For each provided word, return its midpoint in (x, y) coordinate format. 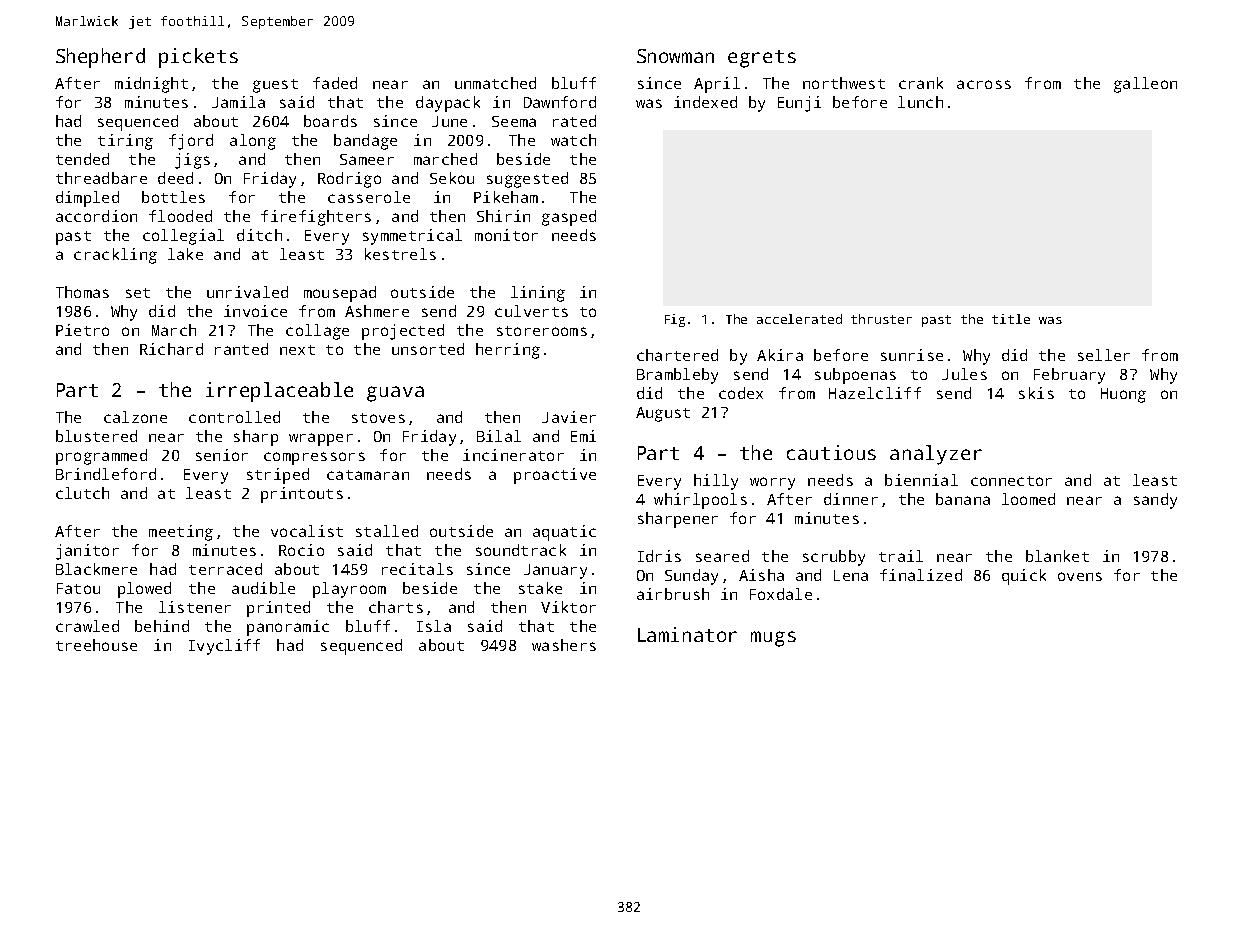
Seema (514, 121)
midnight (151, 85)
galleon (1145, 85)
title (1011, 319)
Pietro (82, 330)
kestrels (400, 254)
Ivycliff (224, 647)
